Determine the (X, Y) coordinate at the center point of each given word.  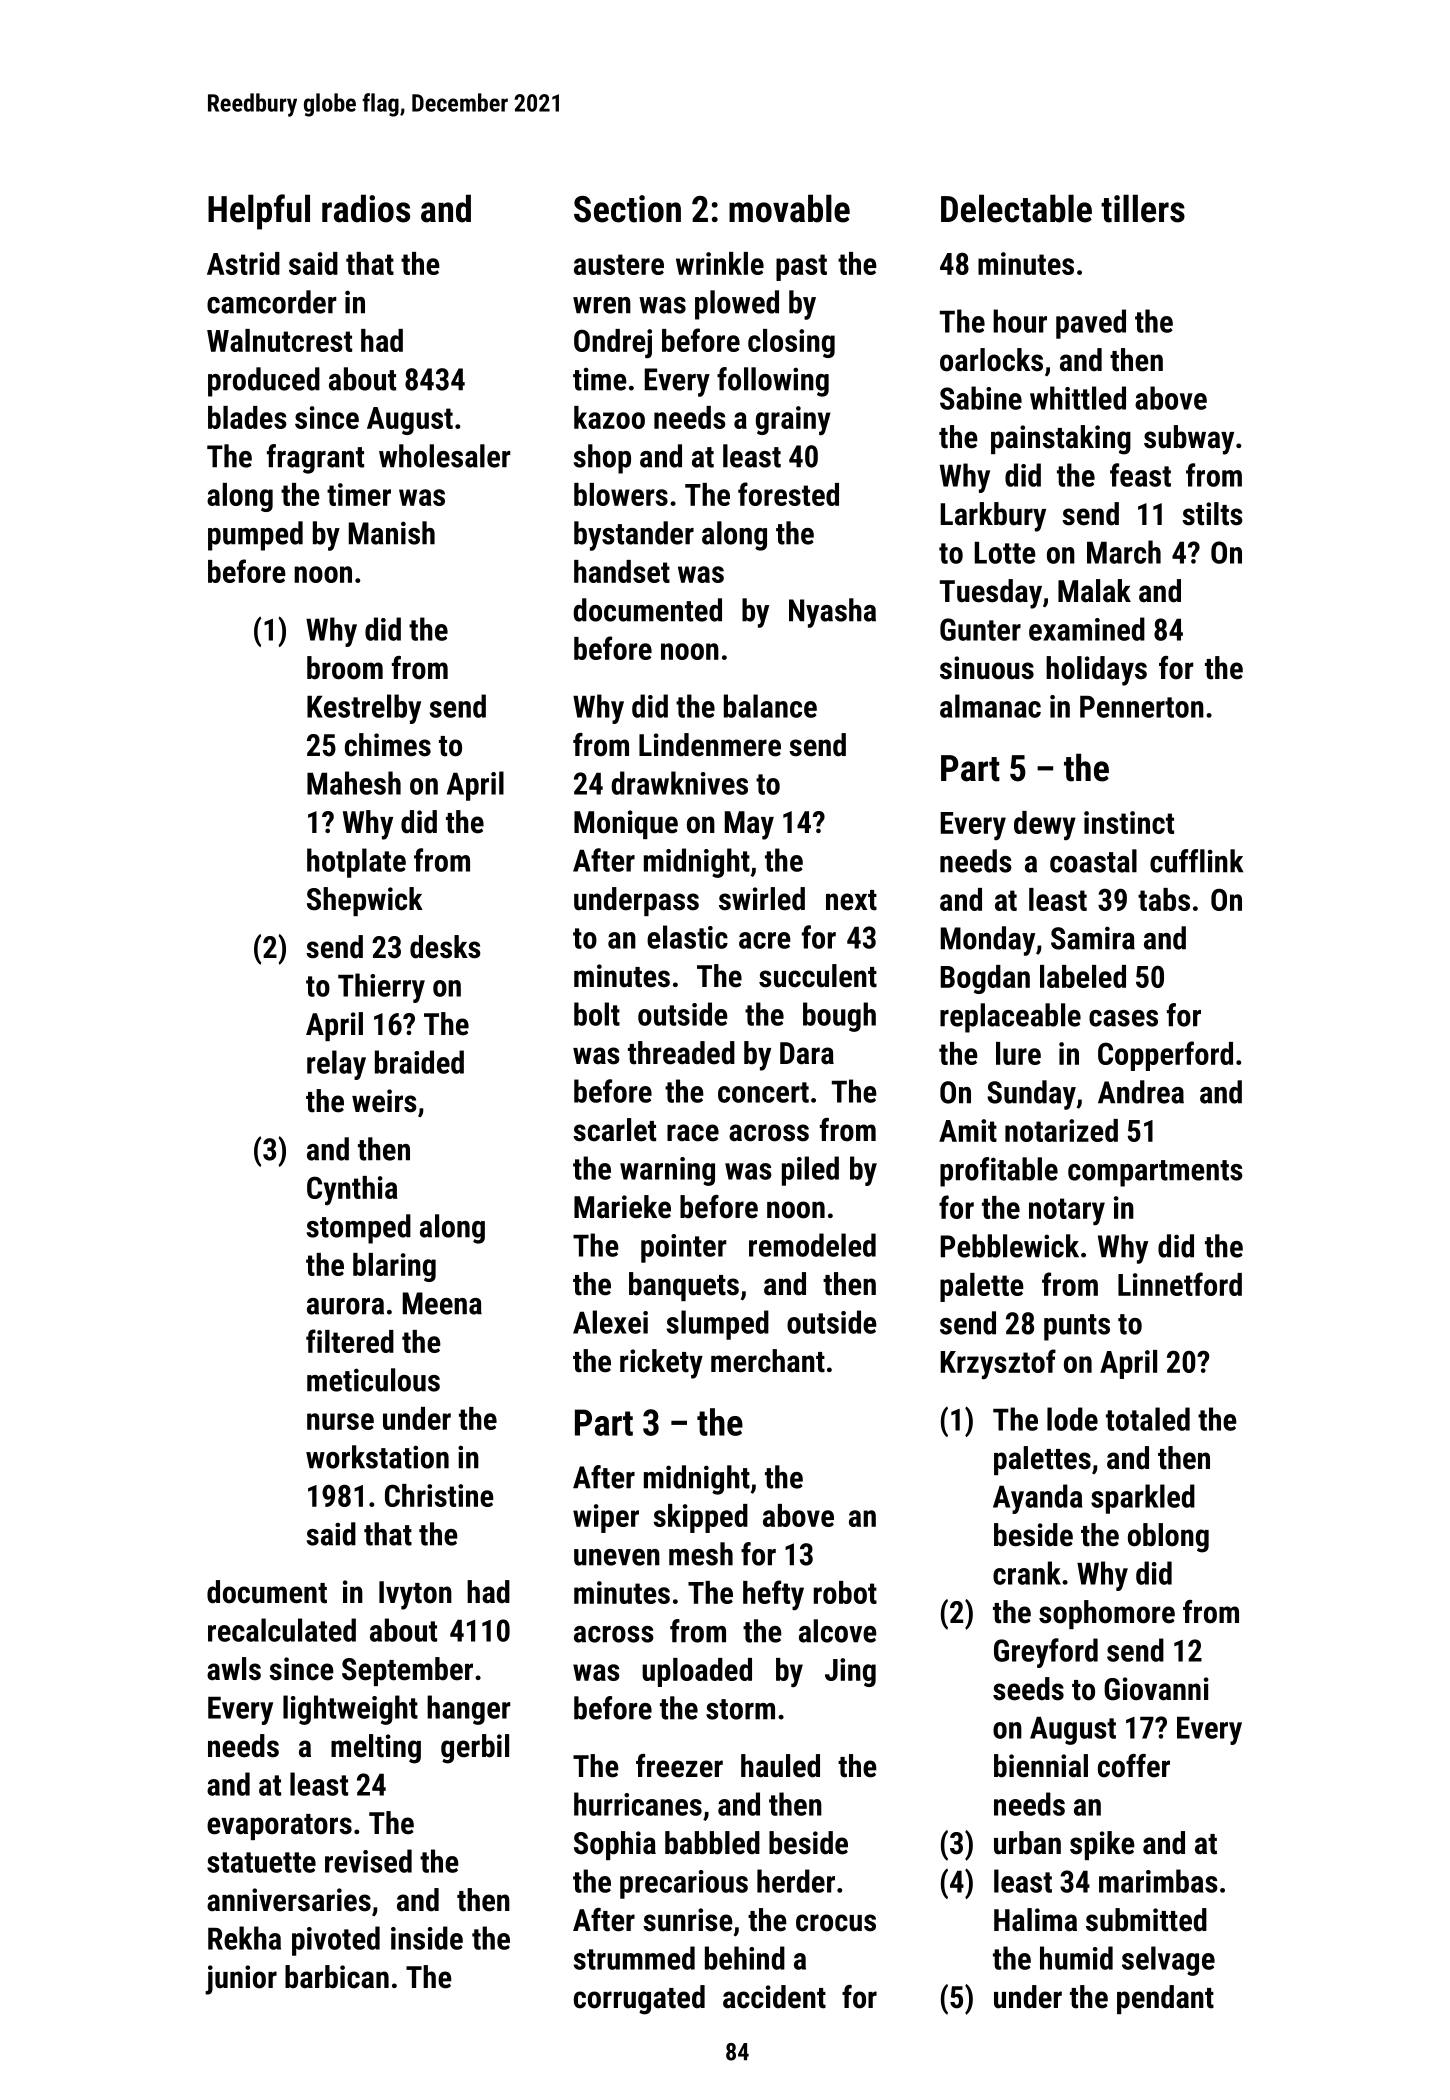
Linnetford (1180, 1284)
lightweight (350, 1710)
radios (366, 208)
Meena (442, 1303)
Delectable (1016, 208)
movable (789, 208)
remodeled (812, 1245)
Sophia (615, 1845)
